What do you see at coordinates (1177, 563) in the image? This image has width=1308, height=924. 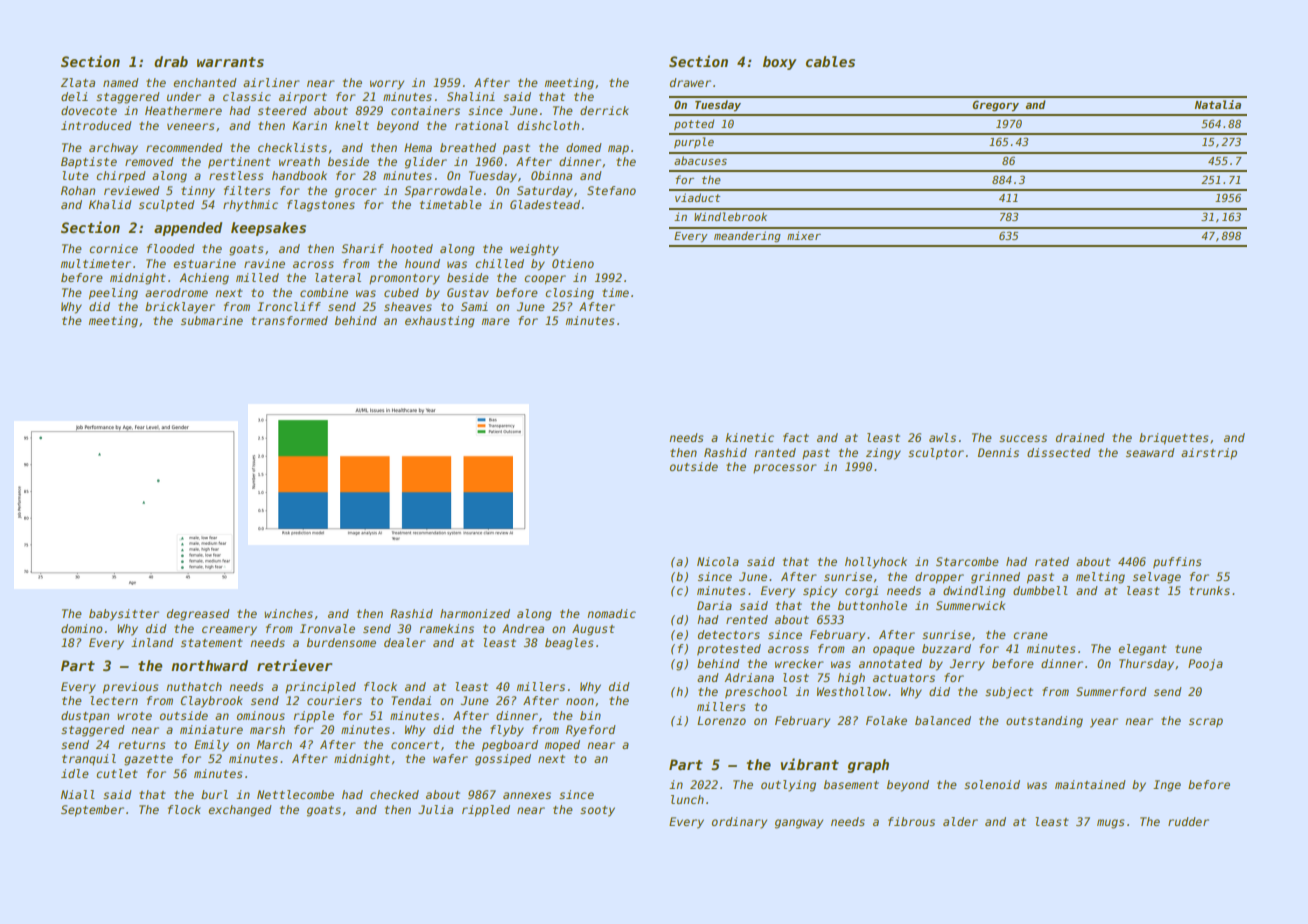 I see `puffins` at bounding box center [1177, 563].
